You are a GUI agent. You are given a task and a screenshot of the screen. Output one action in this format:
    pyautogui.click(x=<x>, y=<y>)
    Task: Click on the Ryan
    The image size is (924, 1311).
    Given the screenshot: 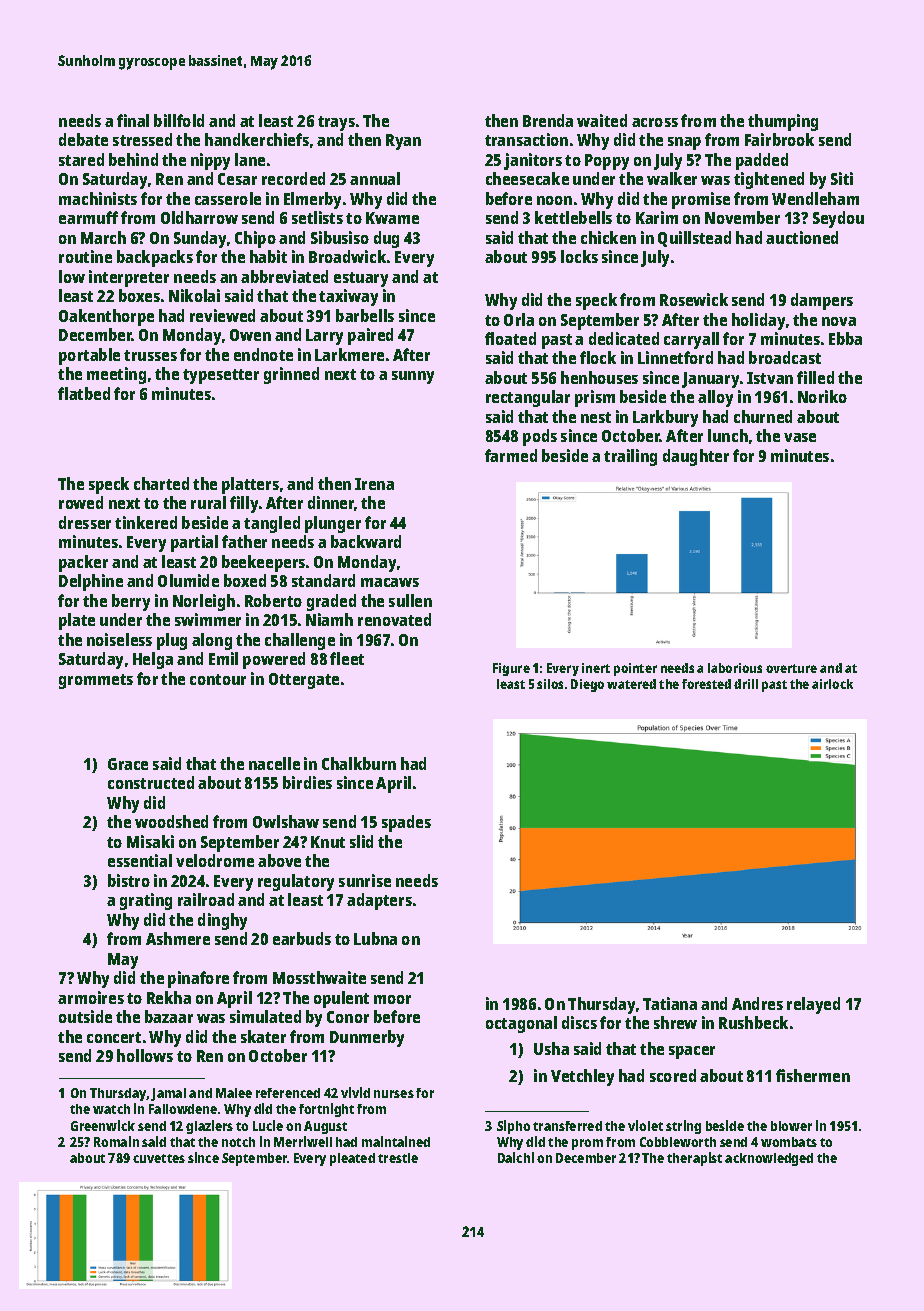 What is the action you would take?
    pyautogui.click(x=403, y=142)
